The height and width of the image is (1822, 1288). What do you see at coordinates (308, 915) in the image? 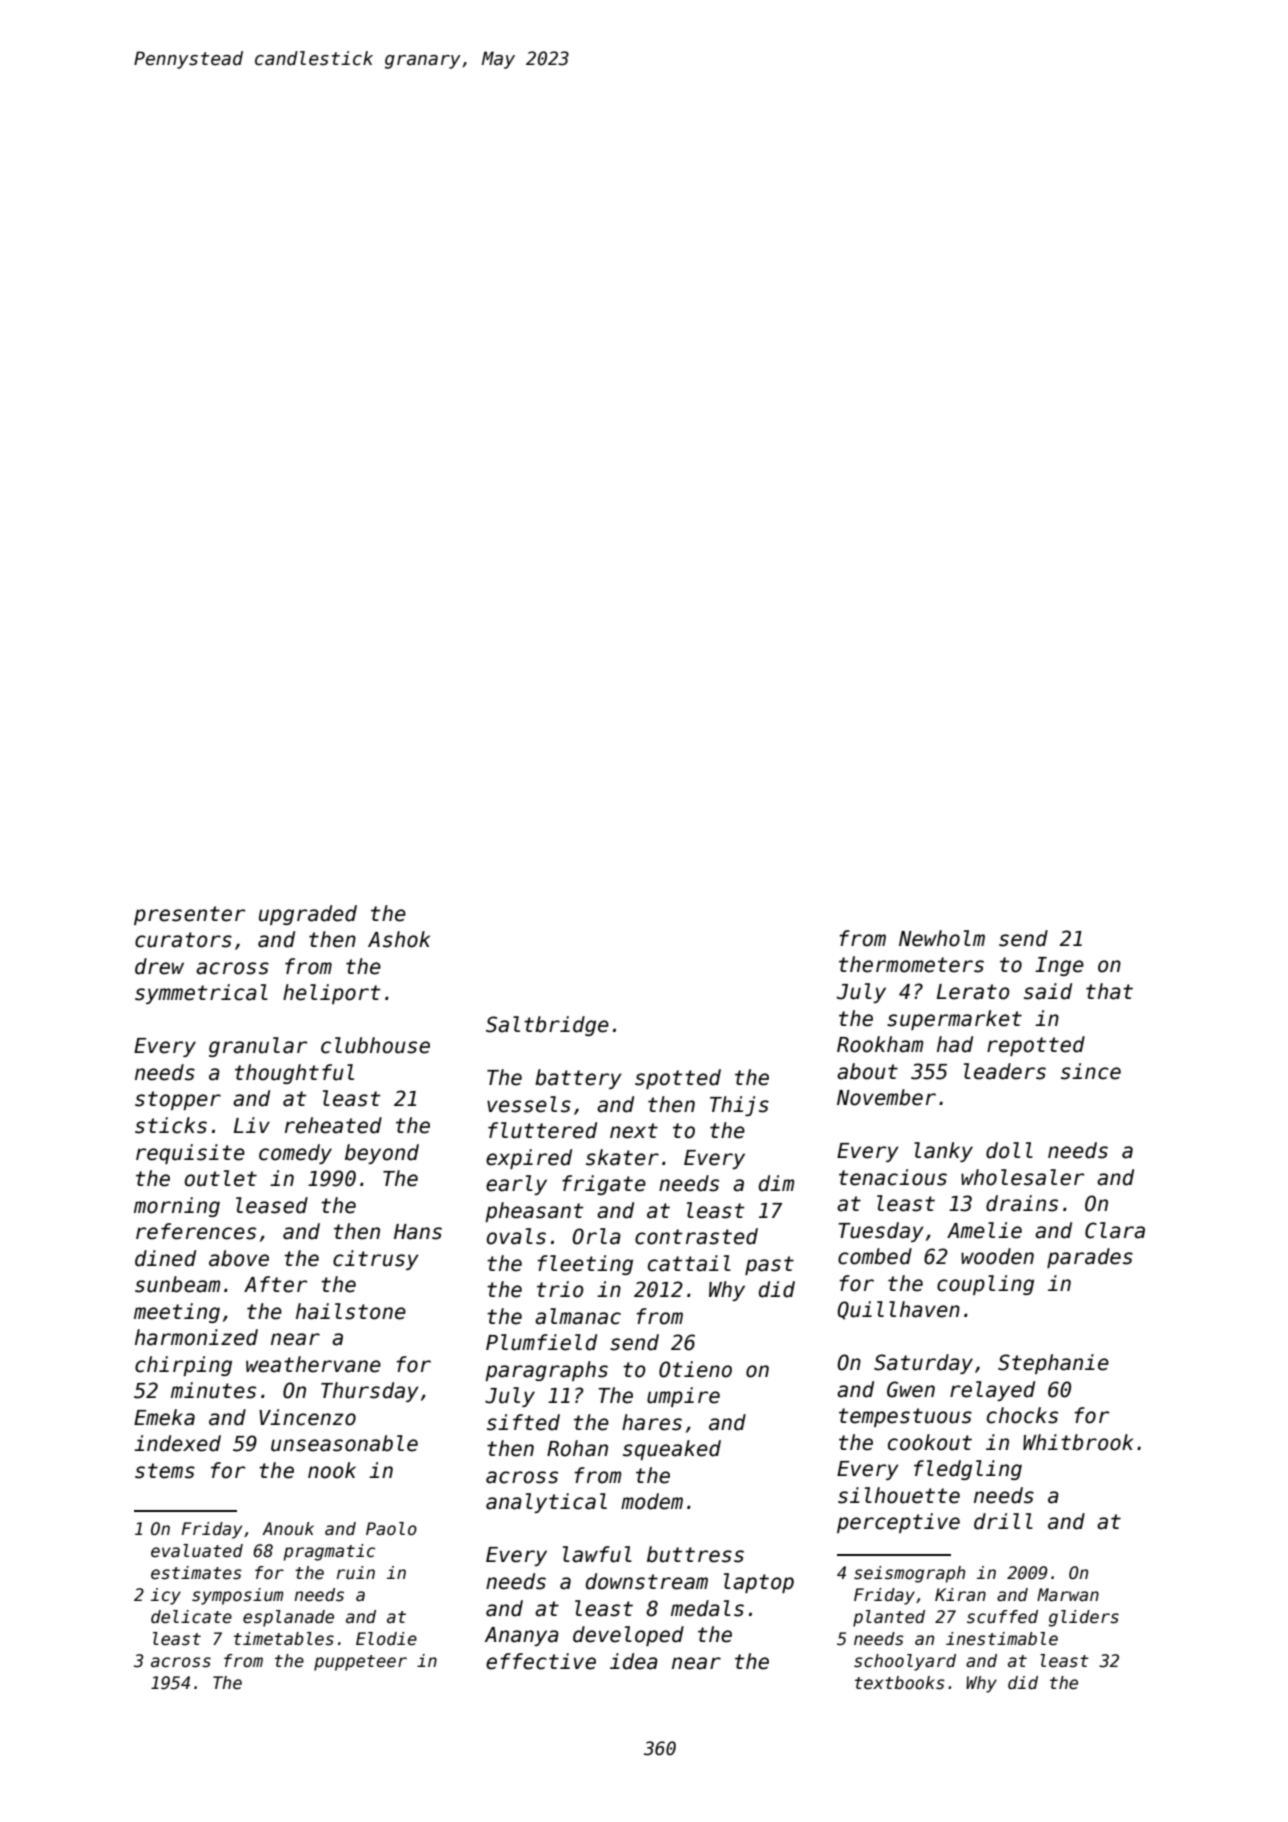
I see `upgraded` at bounding box center [308, 915].
